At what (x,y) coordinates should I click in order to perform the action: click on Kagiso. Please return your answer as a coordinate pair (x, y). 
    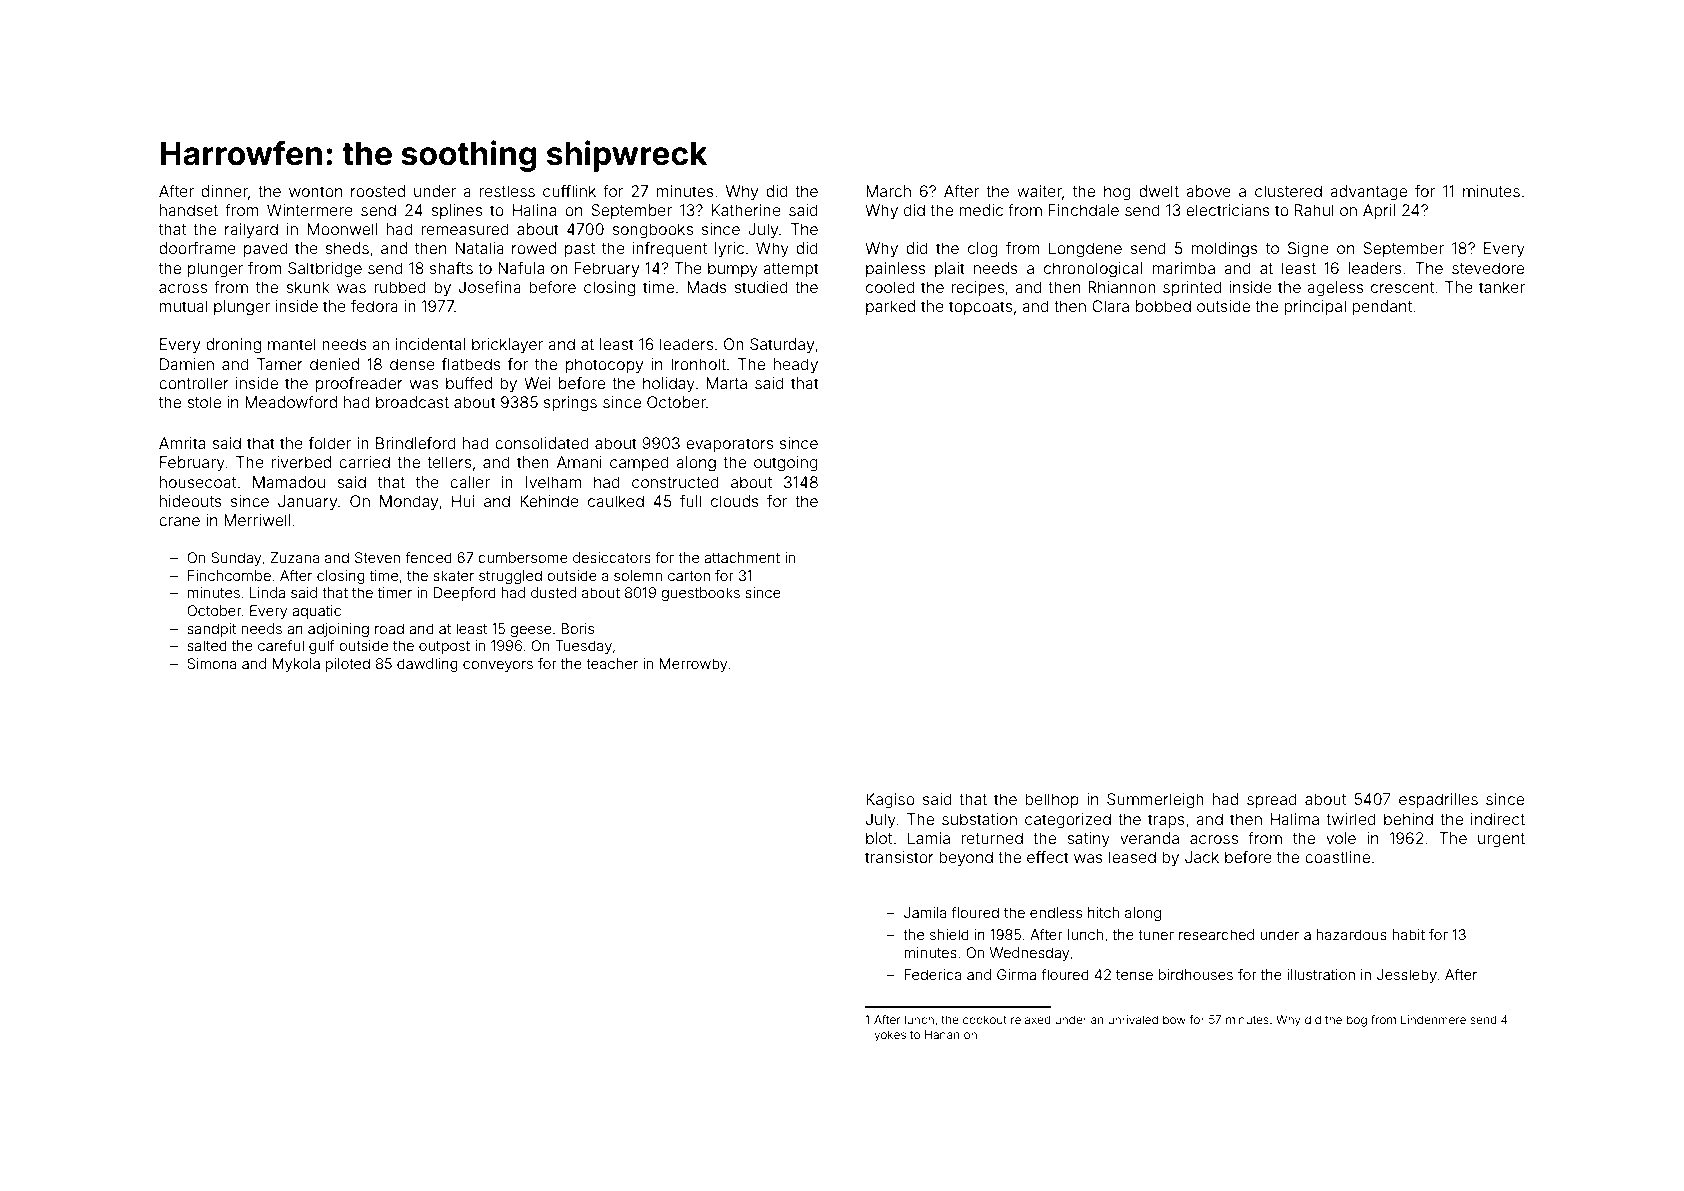
    Looking at the image, I should click on (890, 801).
